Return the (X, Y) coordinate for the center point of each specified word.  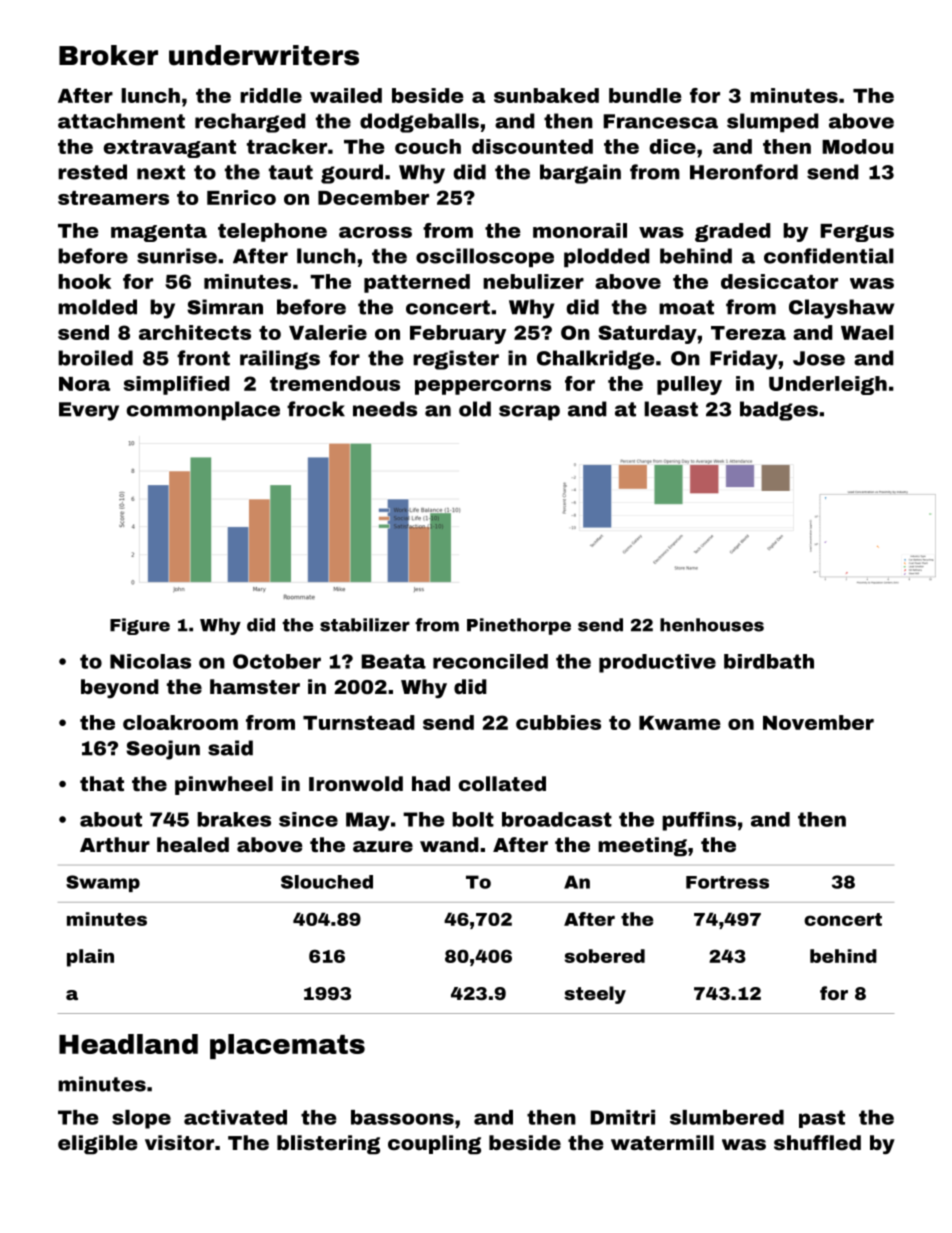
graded (733, 232)
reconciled (490, 661)
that (102, 783)
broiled (95, 358)
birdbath (769, 661)
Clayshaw (841, 309)
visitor (179, 1142)
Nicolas (150, 661)
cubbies (558, 722)
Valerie (328, 332)
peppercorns (483, 387)
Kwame (680, 723)
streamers (113, 198)
